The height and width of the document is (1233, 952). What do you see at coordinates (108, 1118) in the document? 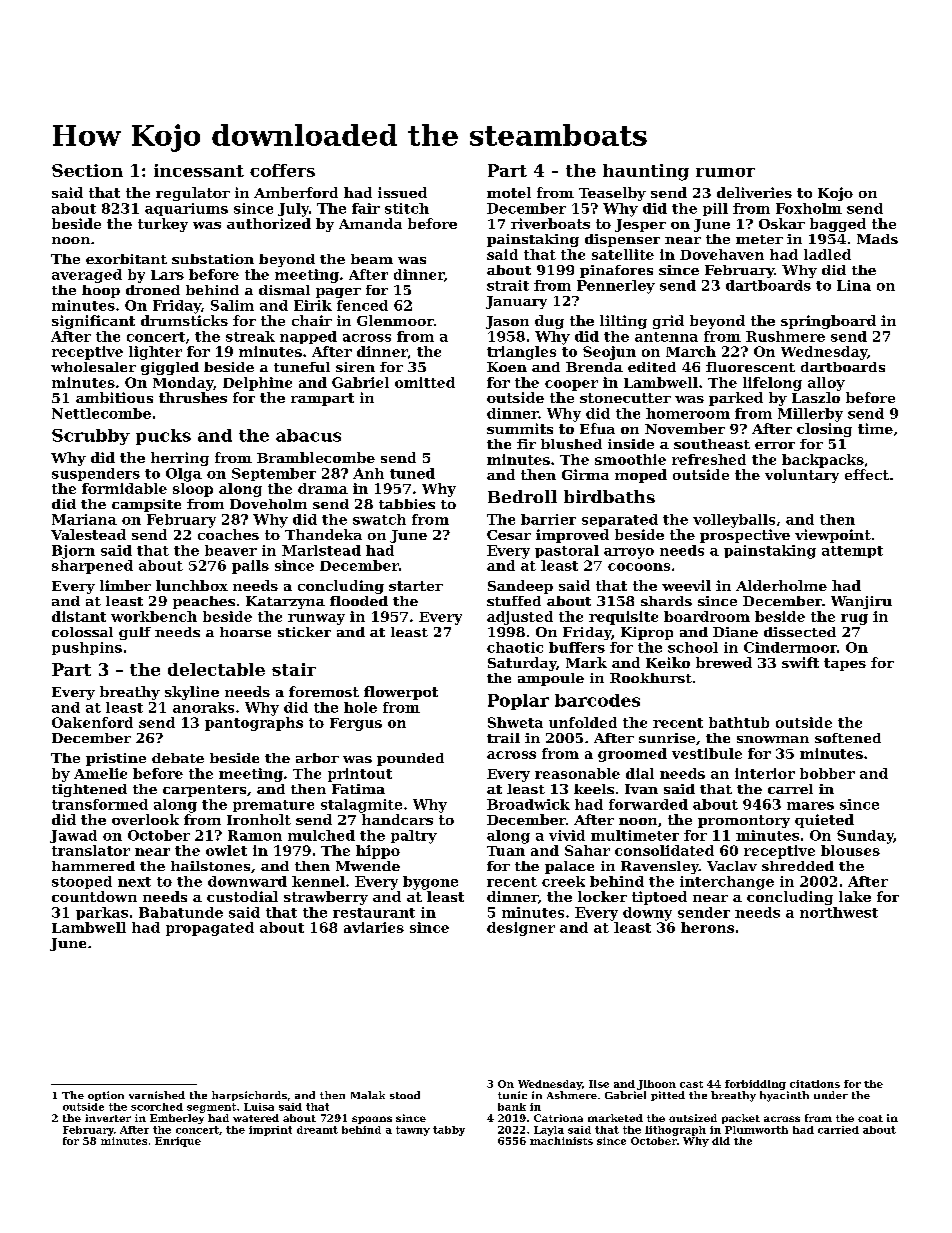
I see `inverter` at bounding box center [108, 1118].
